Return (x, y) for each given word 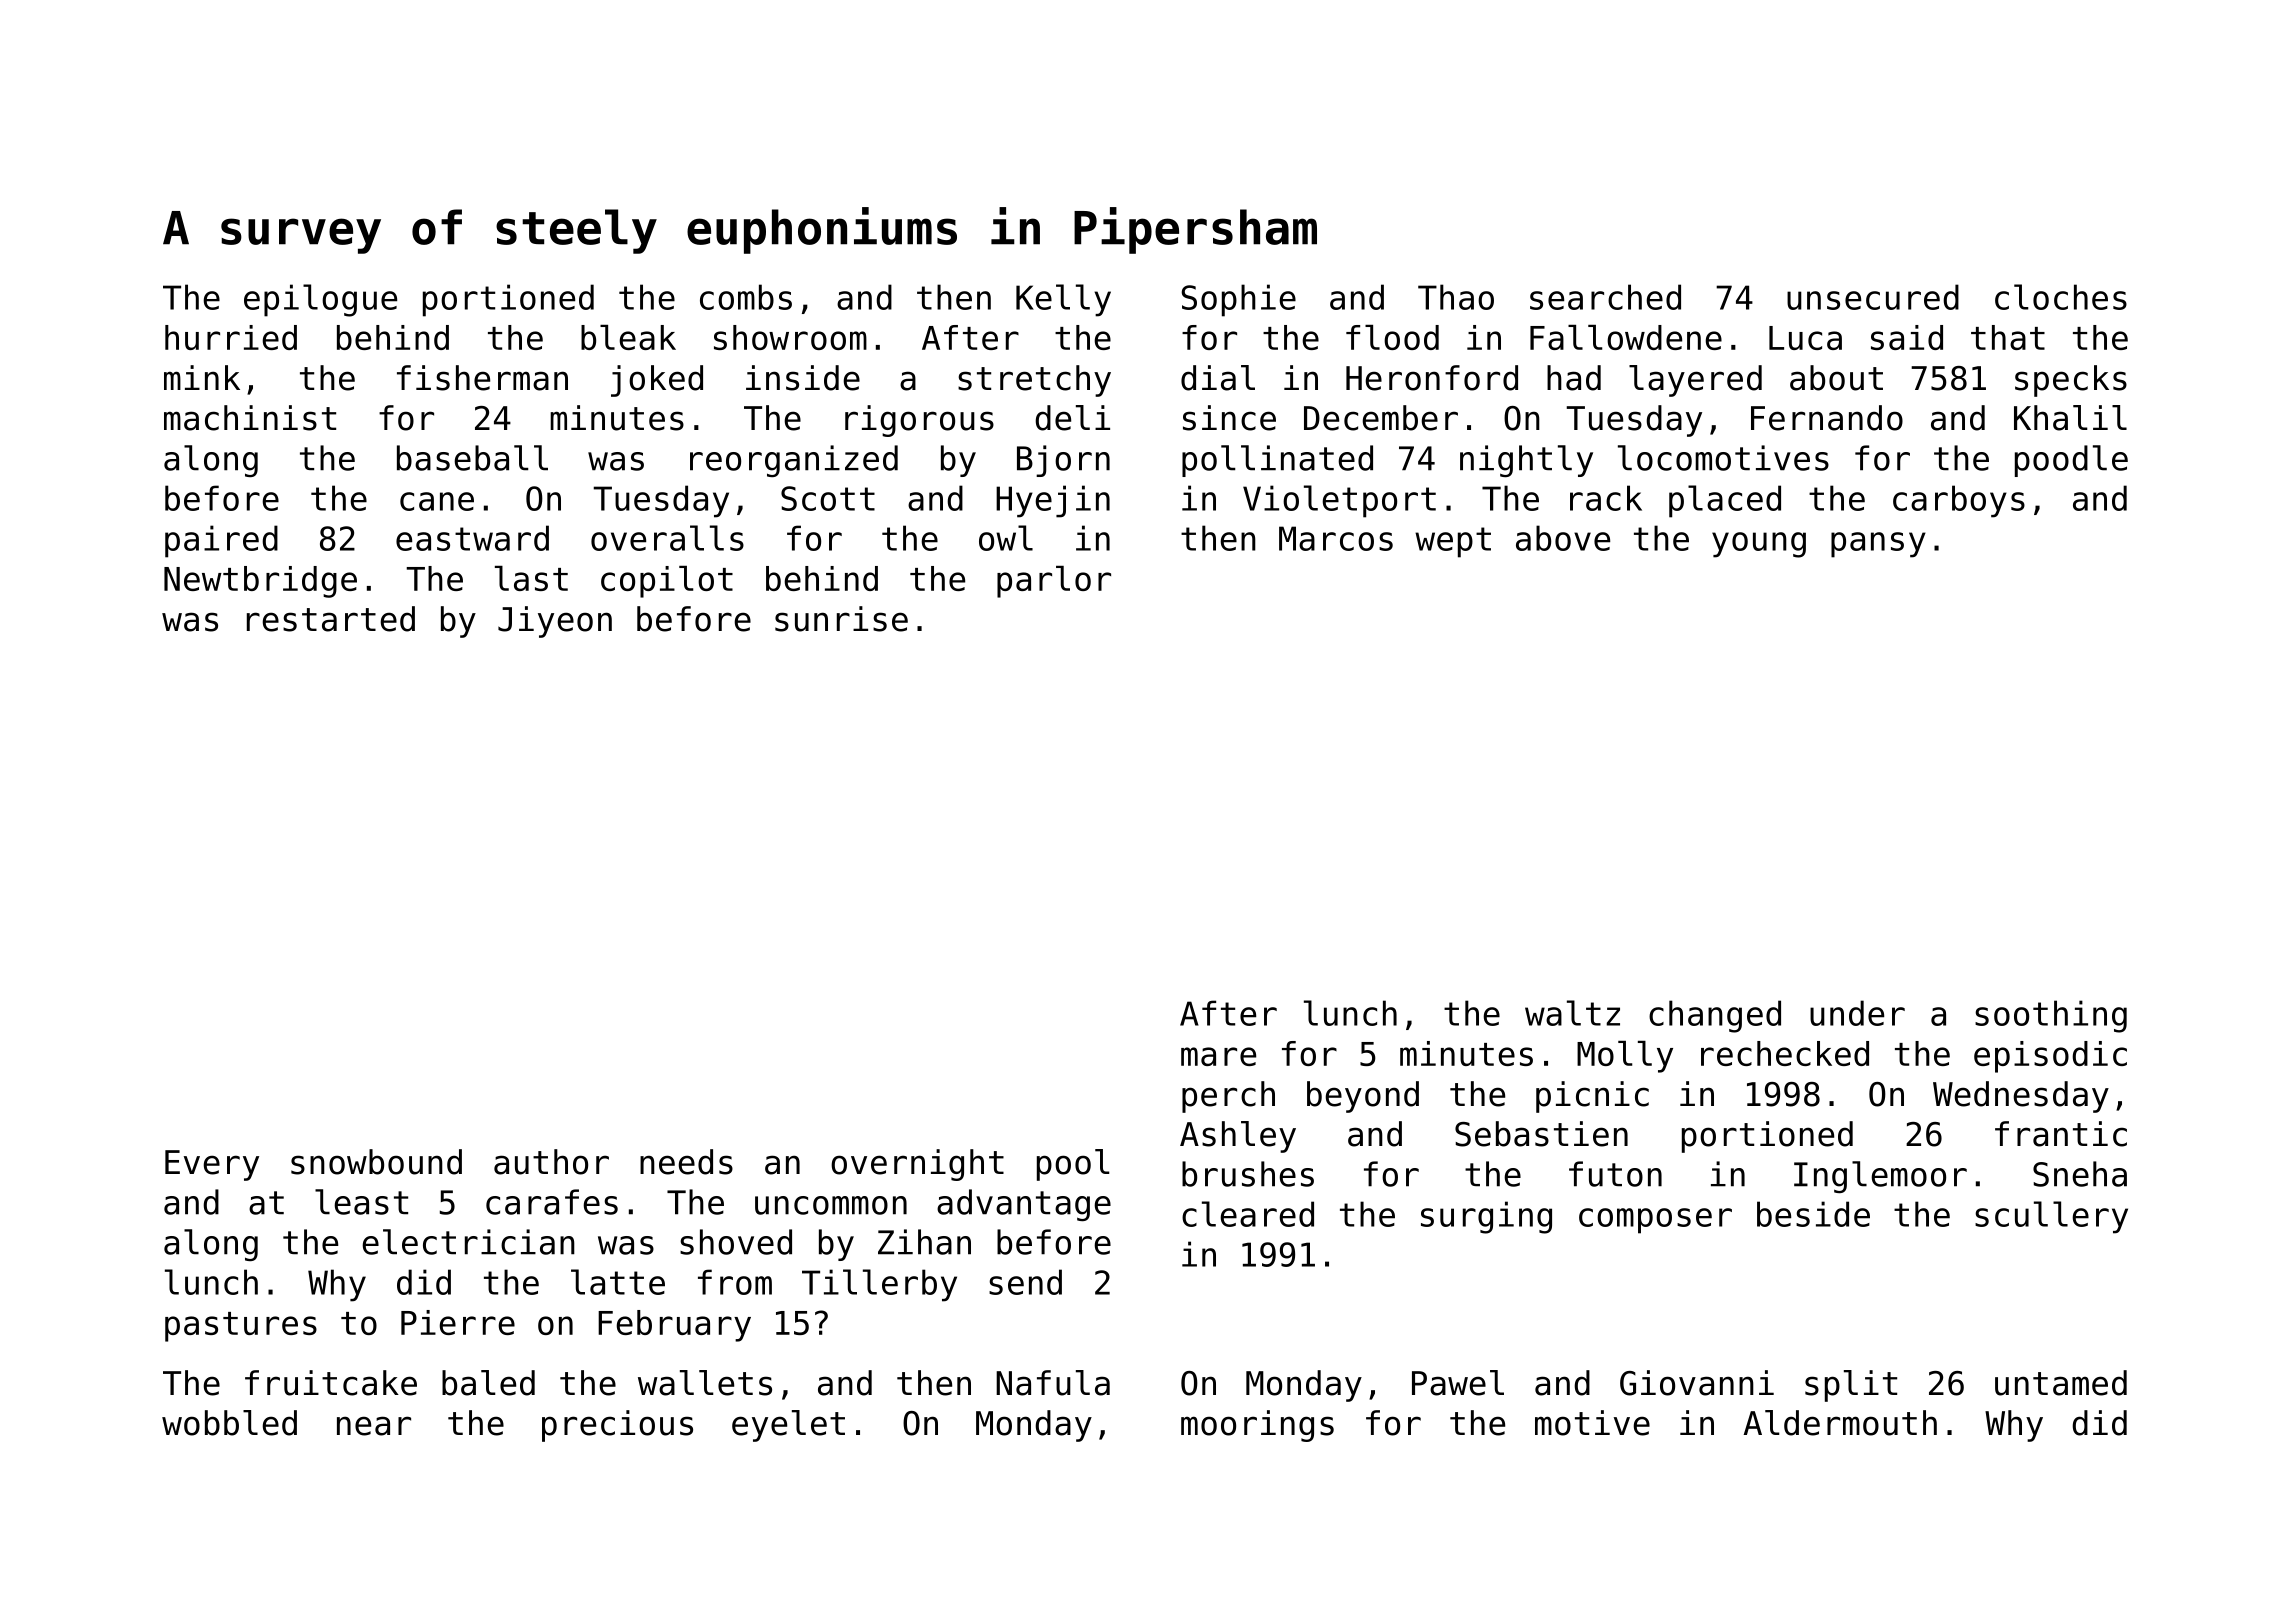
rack (1606, 498)
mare (1218, 1056)
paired (221, 541)
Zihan (924, 1242)
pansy (1878, 545)
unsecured (1873, 297)
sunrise (841, 619)
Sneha (2080, 1174)
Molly (1625, 1057)
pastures (241, 1327)
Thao (1456, 297)
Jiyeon (555, 622)
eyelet (788, 1426)
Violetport (1339, 501)
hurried (231, 337)
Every (212, 1165)
